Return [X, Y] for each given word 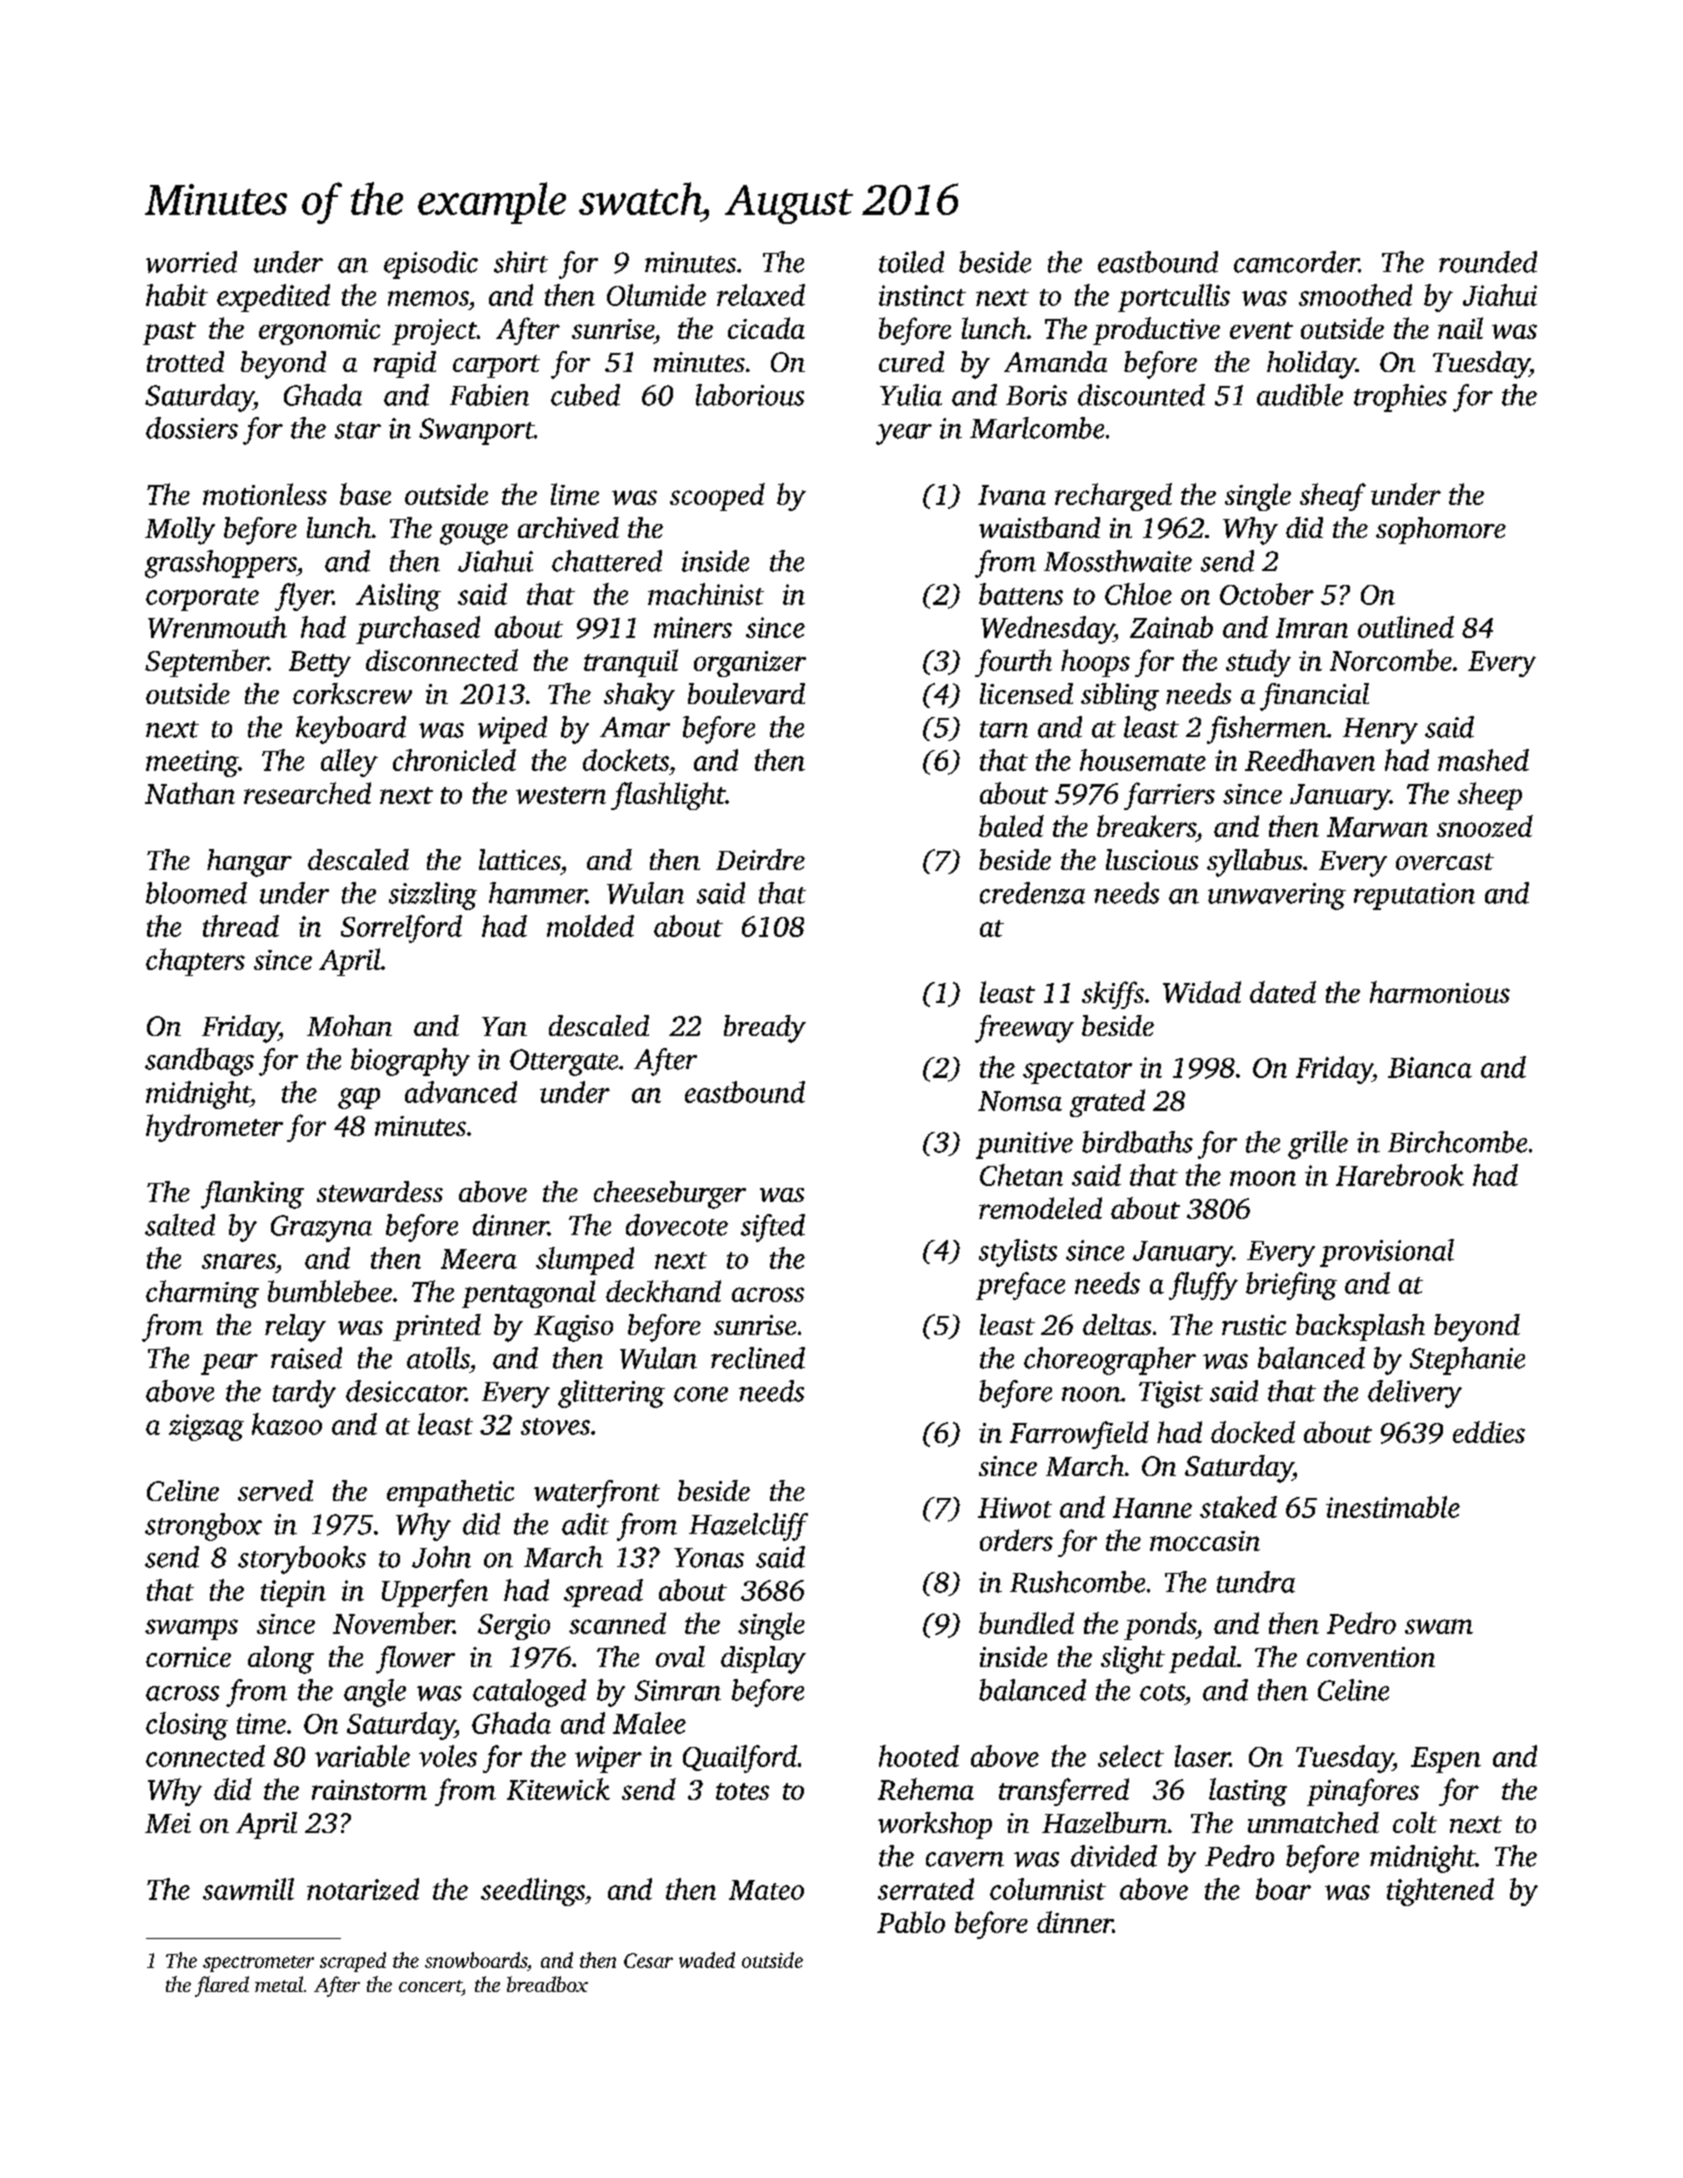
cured [911, 361]
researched [307, 793]
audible [1300, 395]
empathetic [450, 1493]
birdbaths [1137, 1142]
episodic [431, 265]
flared [222, 1986]
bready [765, 1029]
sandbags [199, 1062]
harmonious [1440, 992]
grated [1107, 1103]
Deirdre [760, 859]
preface [1020, 1286]
